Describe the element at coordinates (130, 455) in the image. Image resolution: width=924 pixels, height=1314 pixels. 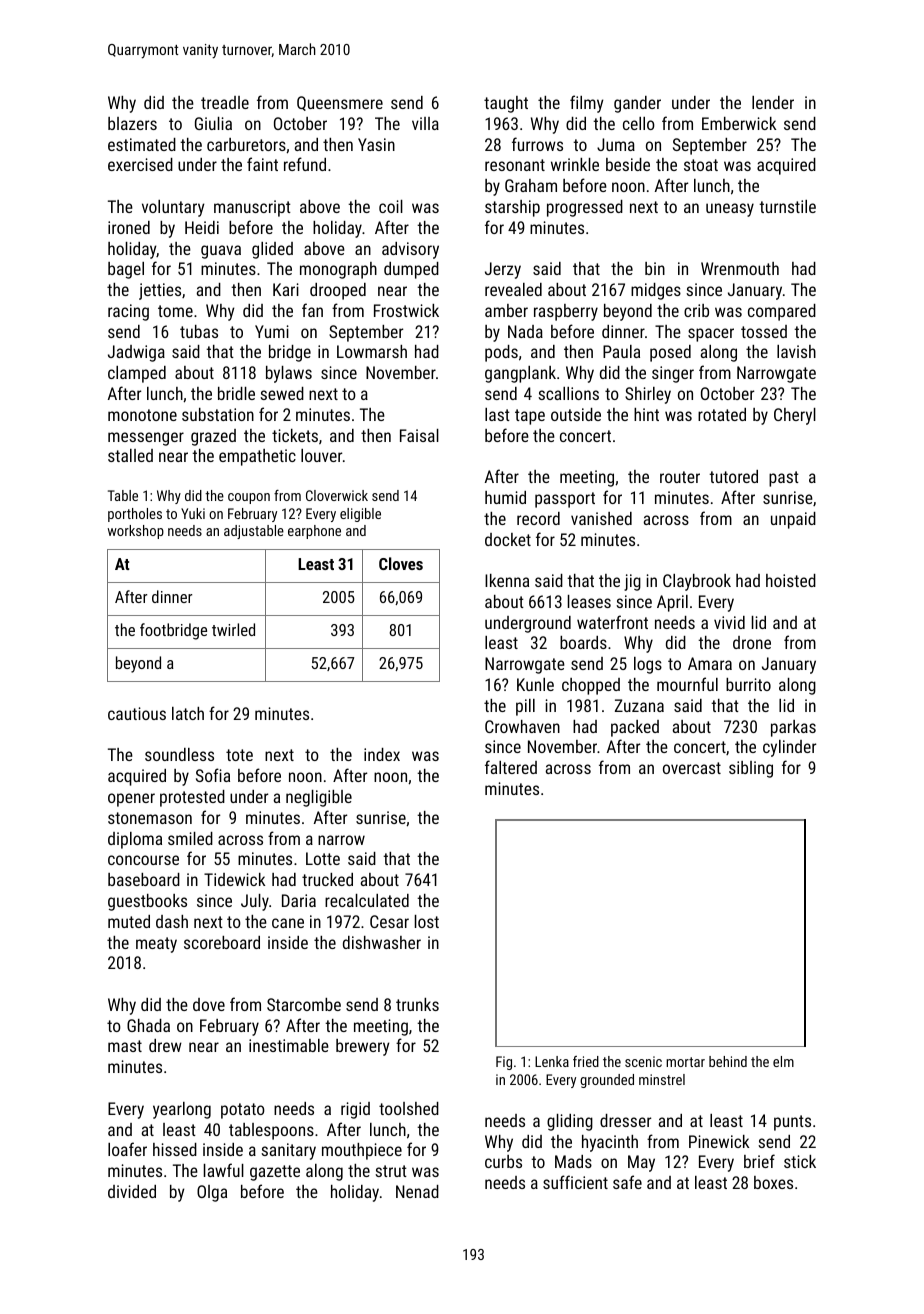
I see `stalled` at that location.
